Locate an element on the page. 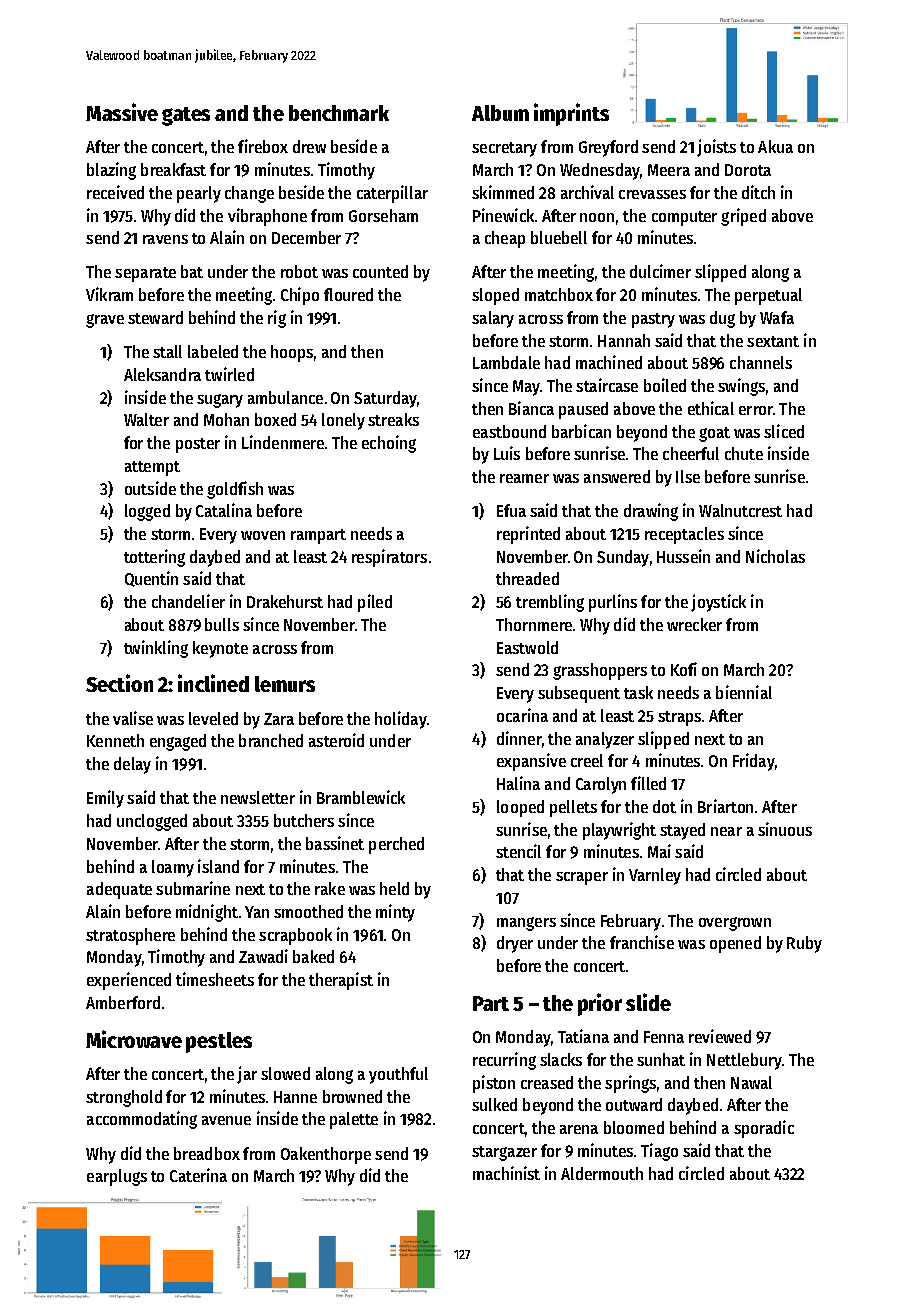 The width and height of the image is (908, 1316). imprints is located at coordinates (571, 114).
